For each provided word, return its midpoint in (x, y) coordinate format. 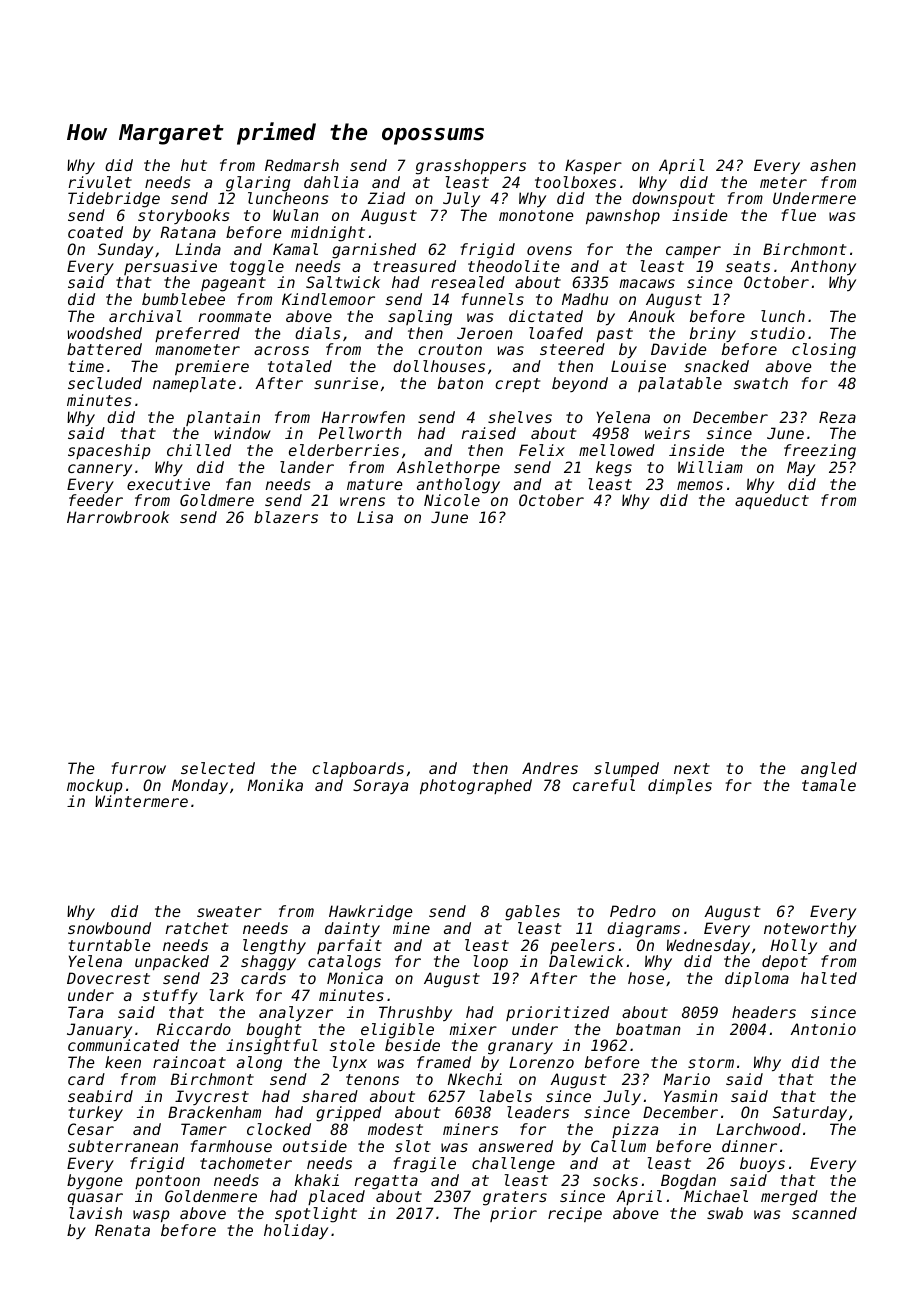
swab (725, 1213)
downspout (673, 199)
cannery (100, 470)
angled (829, 770)
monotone (536, 215)
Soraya (380, 786)
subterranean (123, 1146)
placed (336, 1197)
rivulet (100, 182)
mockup (95, 786)
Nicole (452, 500)
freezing (820, 452)
